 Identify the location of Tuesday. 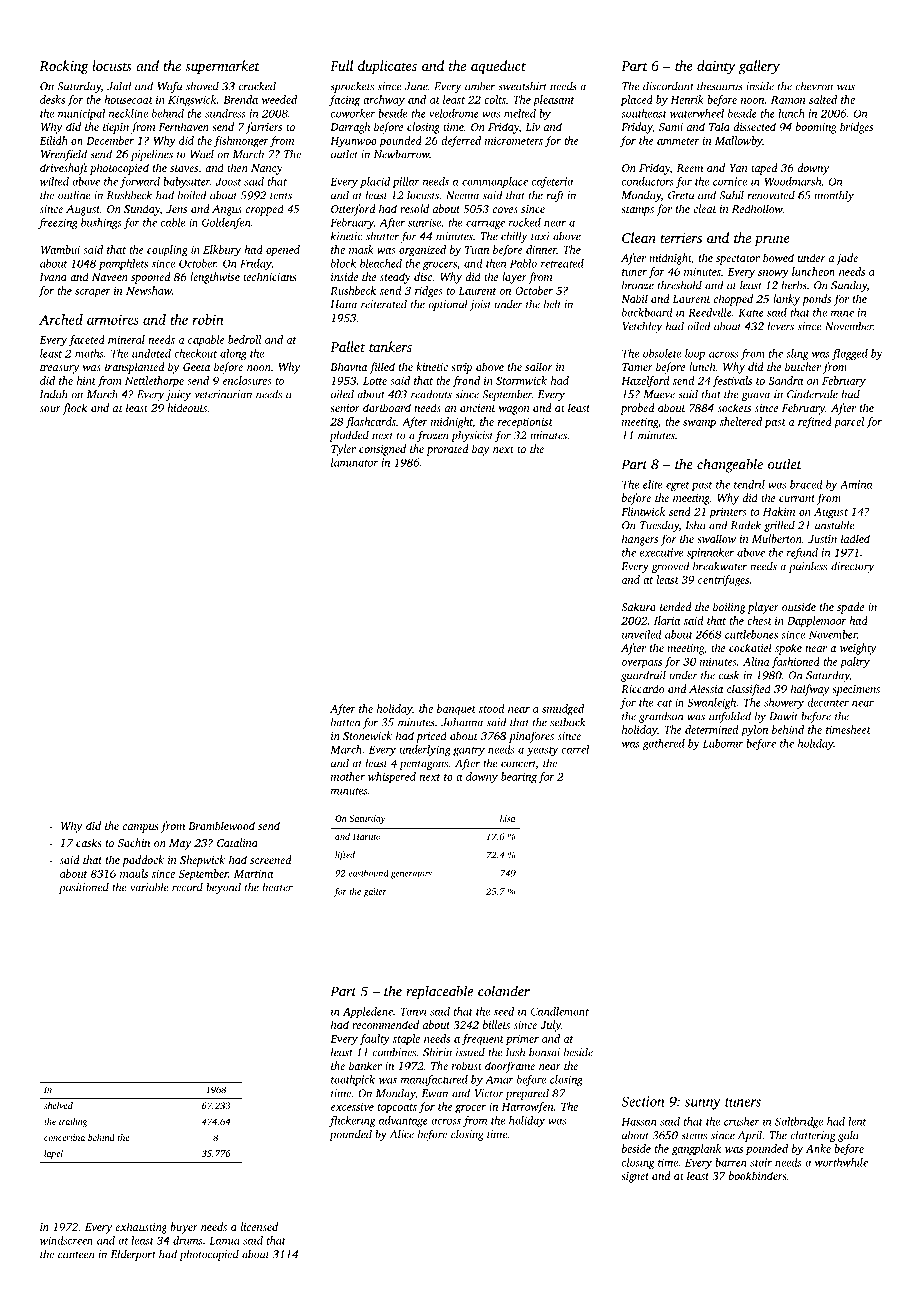
(659, 526).
